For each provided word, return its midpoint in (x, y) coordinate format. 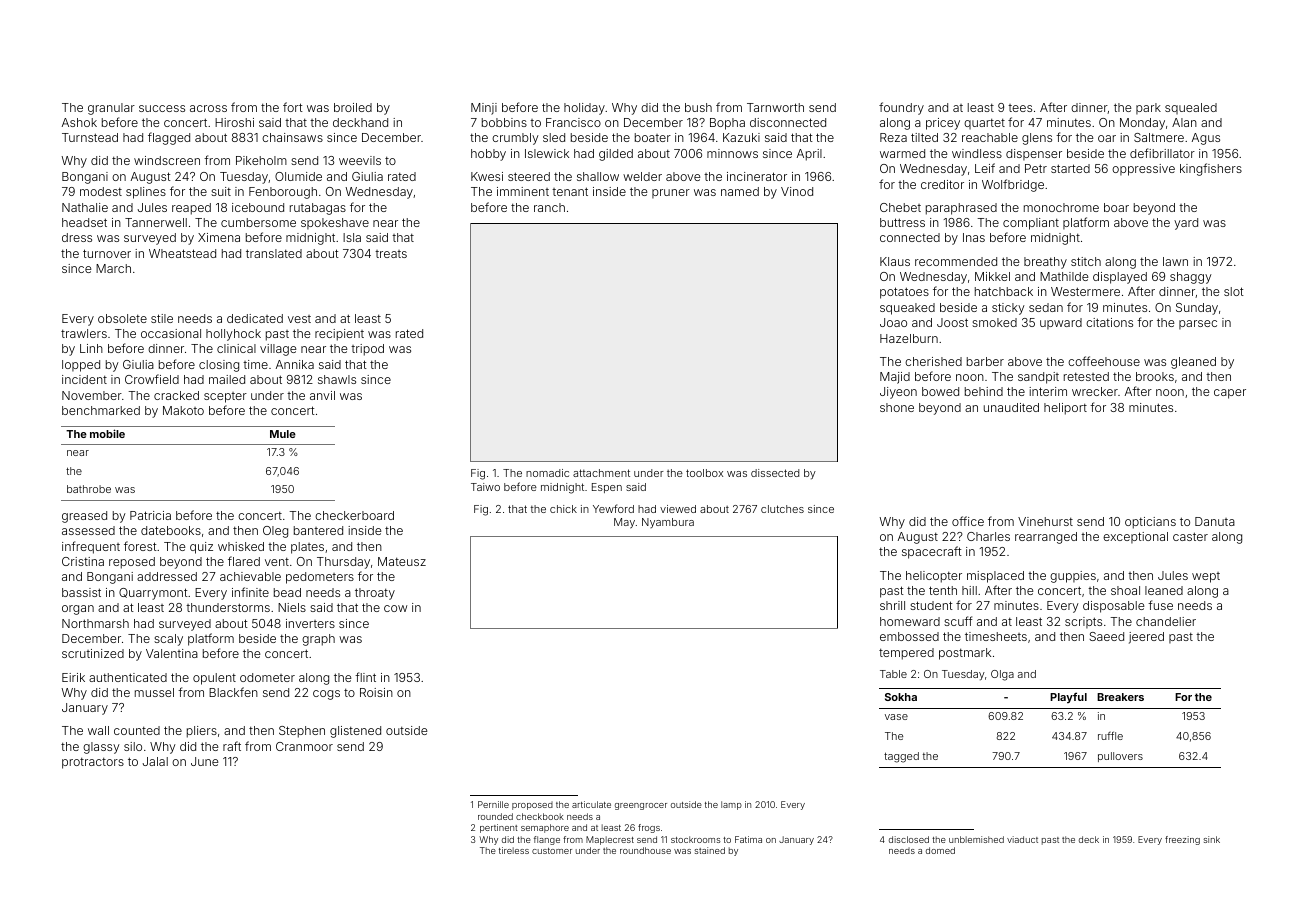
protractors (93, 763)
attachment (601, 473)
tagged (901, 757)
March (113, 268)
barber (985, 361)
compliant (1031, 224)
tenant (570, 191)
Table (893, 674)
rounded (495, 816)
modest (101, 191)
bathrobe (89, 489)
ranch (549, 207)
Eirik (73, 677)
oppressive (1143, 170)
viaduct (1022, 839)
